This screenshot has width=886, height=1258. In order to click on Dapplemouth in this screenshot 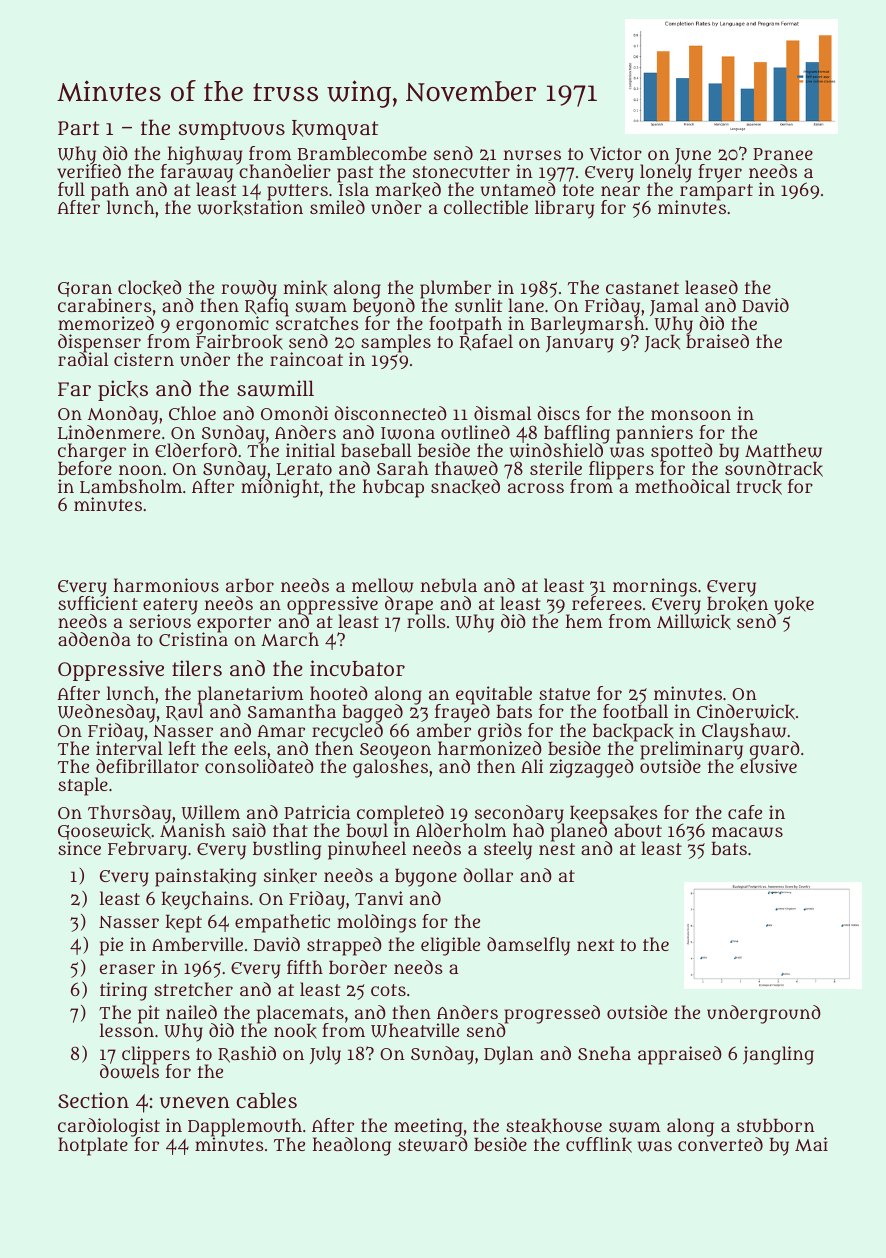, I will do `click(245, 1127)`.
